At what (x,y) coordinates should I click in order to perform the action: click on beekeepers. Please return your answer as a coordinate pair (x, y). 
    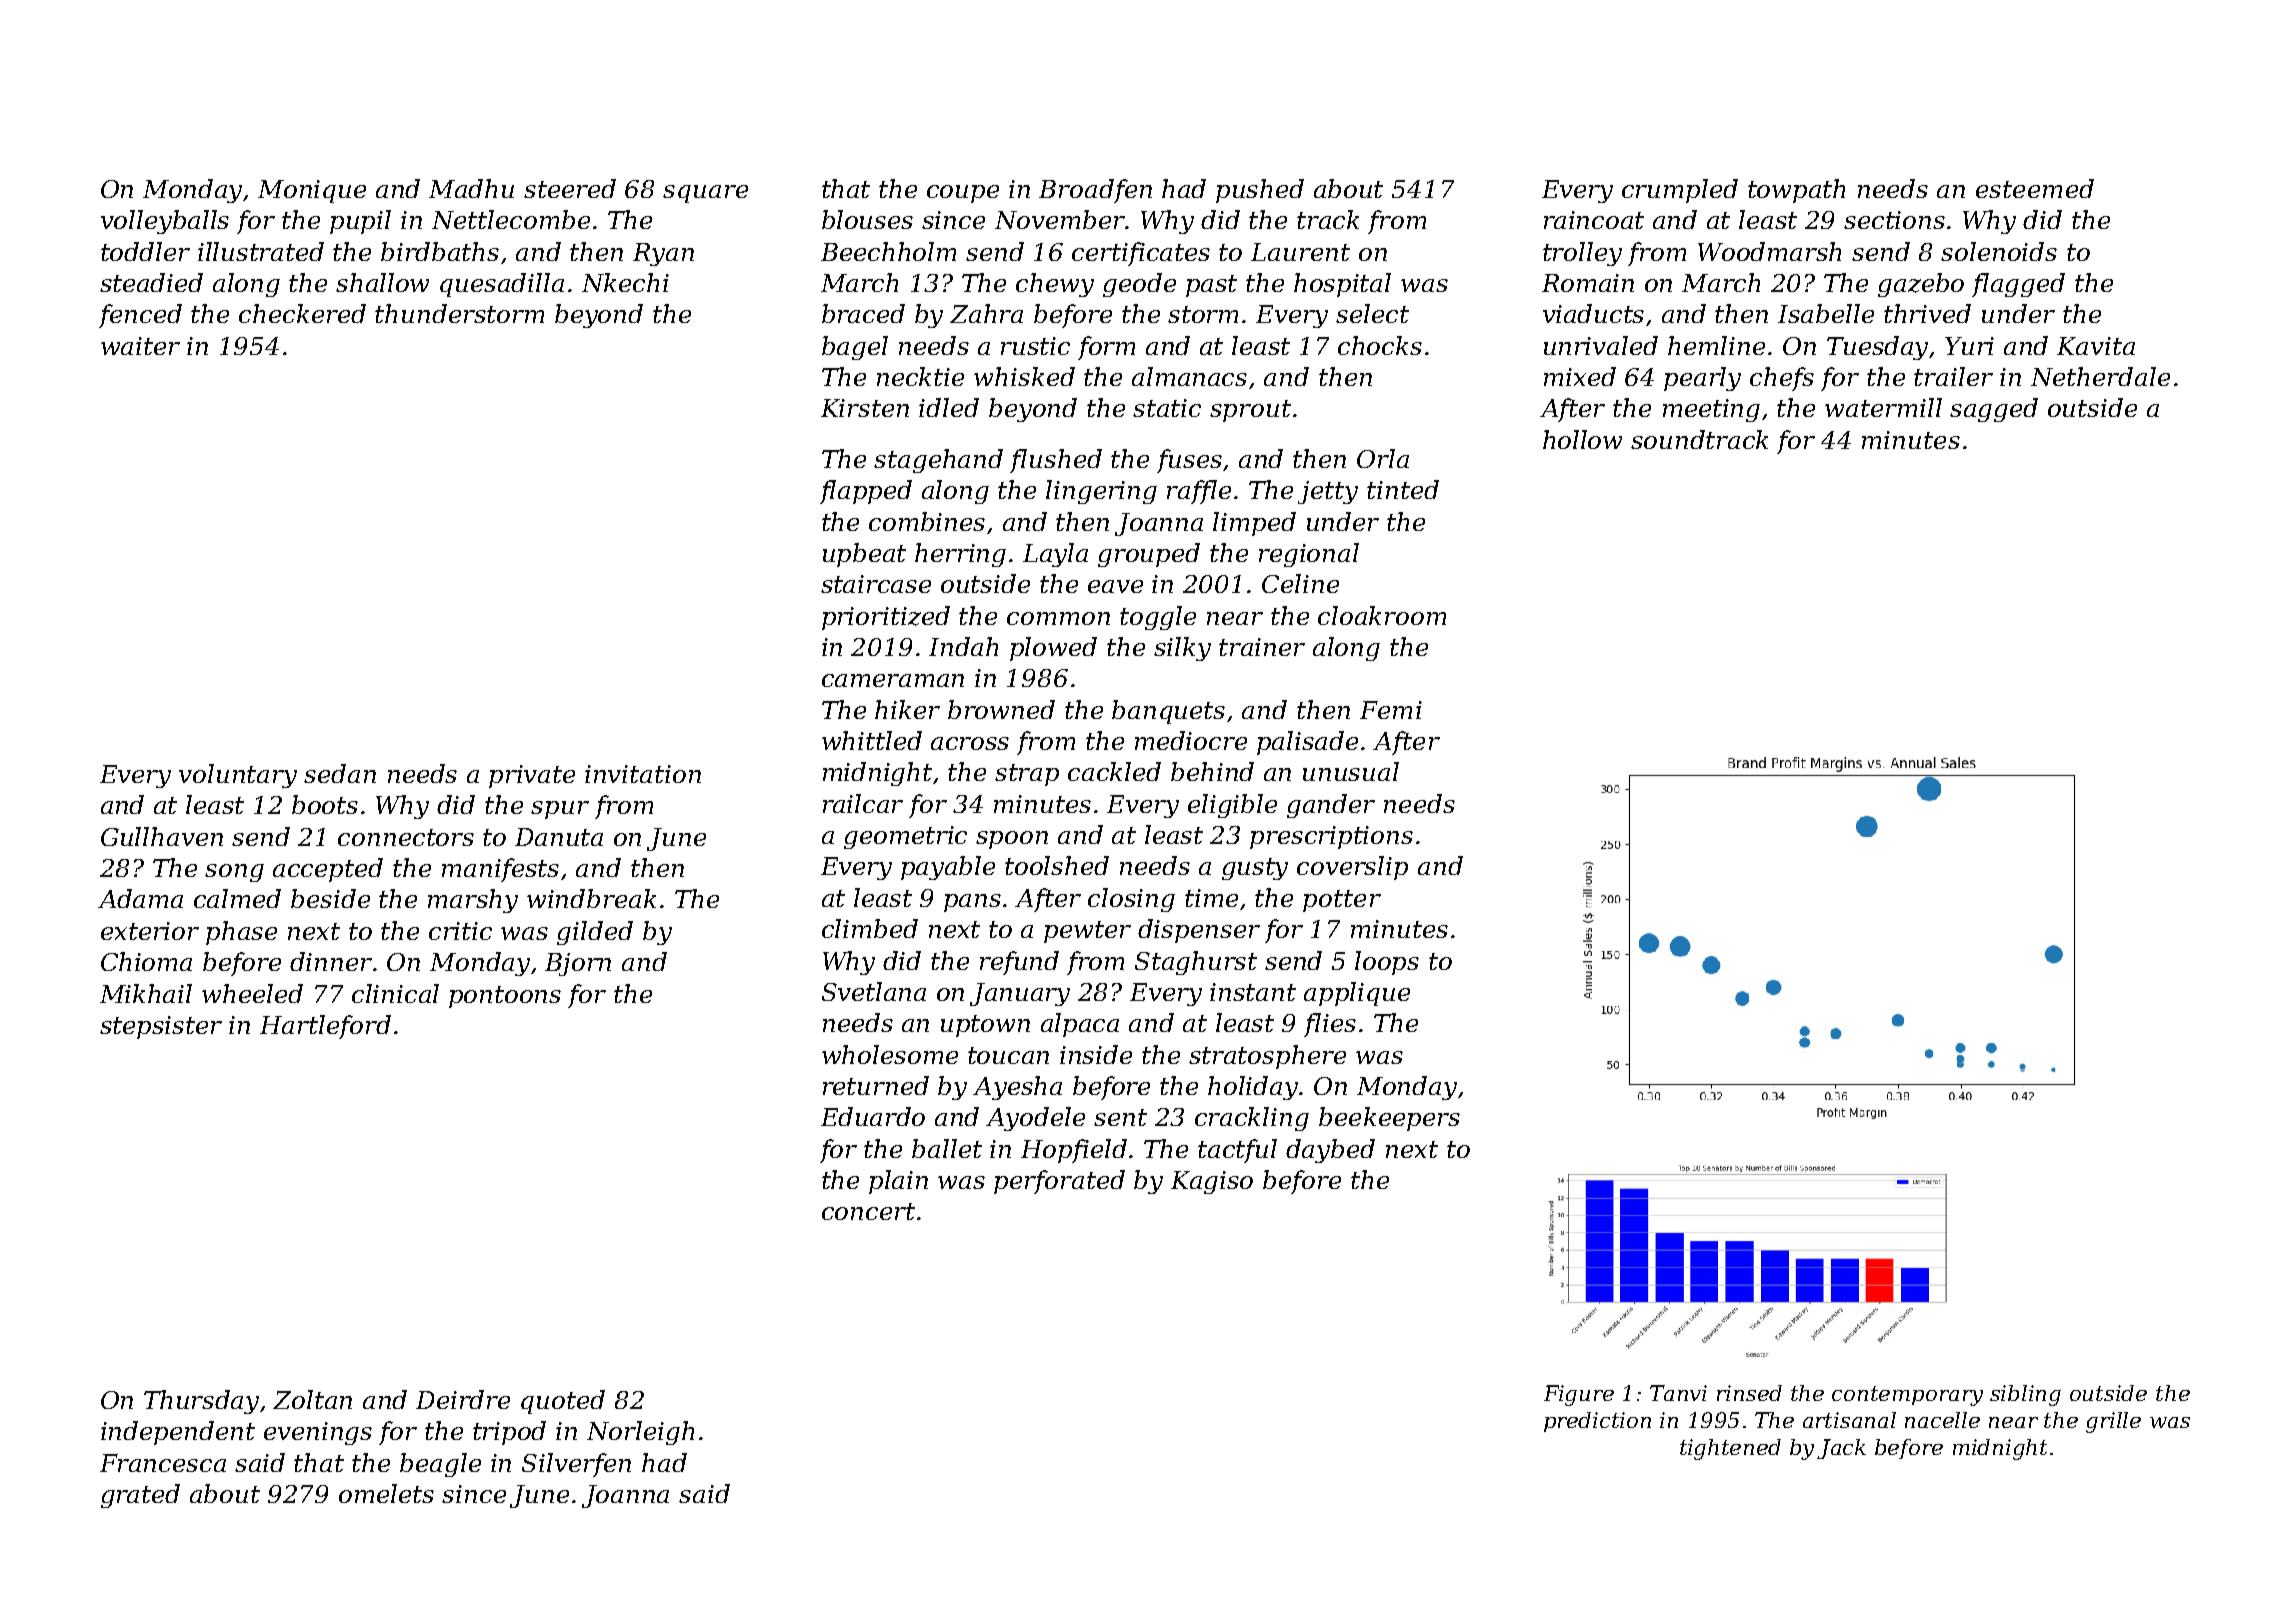
    Looking at the image, I should click on (1389, 1119).
